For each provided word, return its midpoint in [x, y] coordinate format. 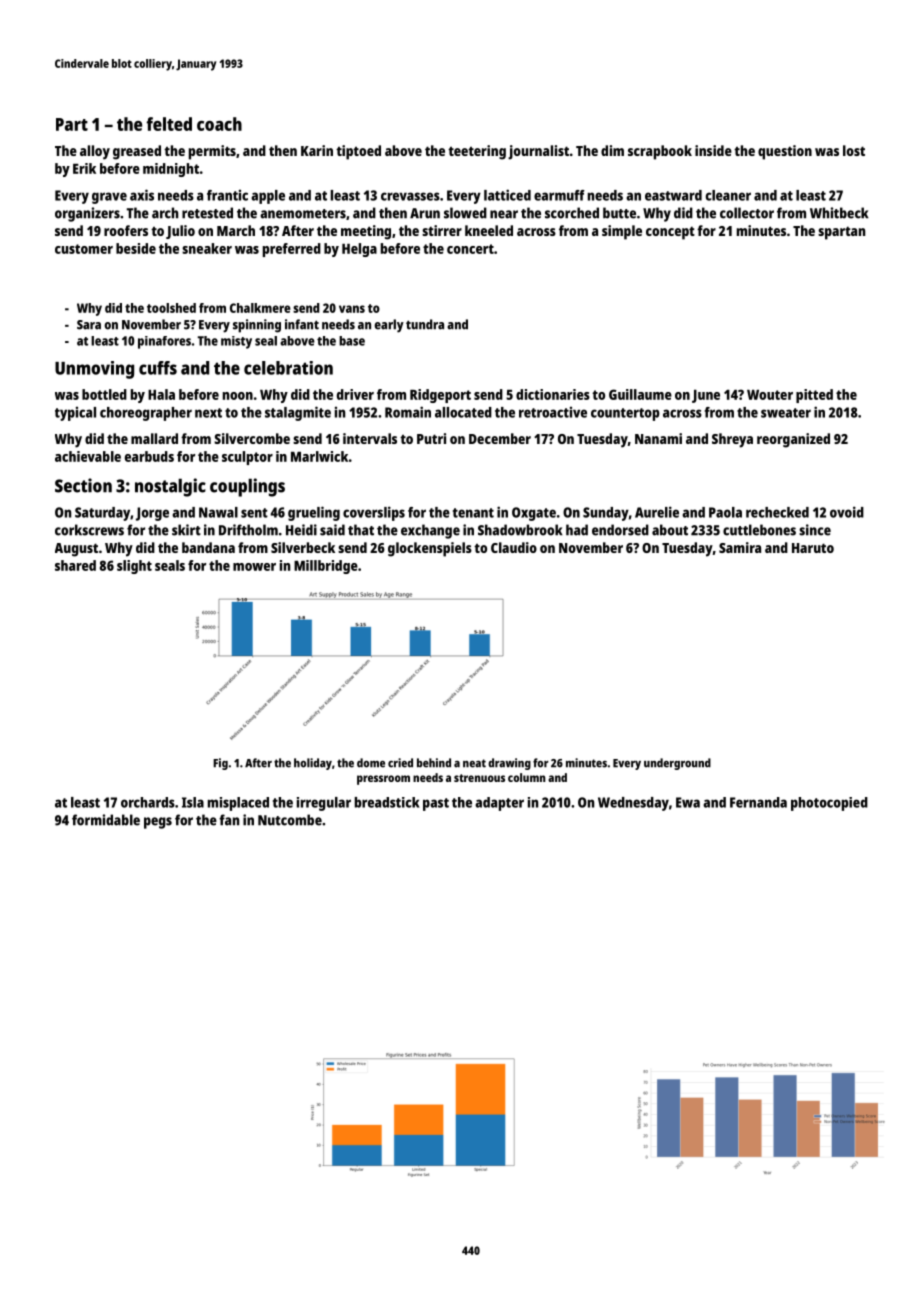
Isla [193, 802]
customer [84, 249]
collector [747, 213]
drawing [509, 764]
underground [677, 764]
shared [75, 565]
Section [83, 485]
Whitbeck [839, 213]
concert [470, 249]
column [527, 777]
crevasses [410, 196]
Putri [431, 438]
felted [169, 124]
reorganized [793, 440]
